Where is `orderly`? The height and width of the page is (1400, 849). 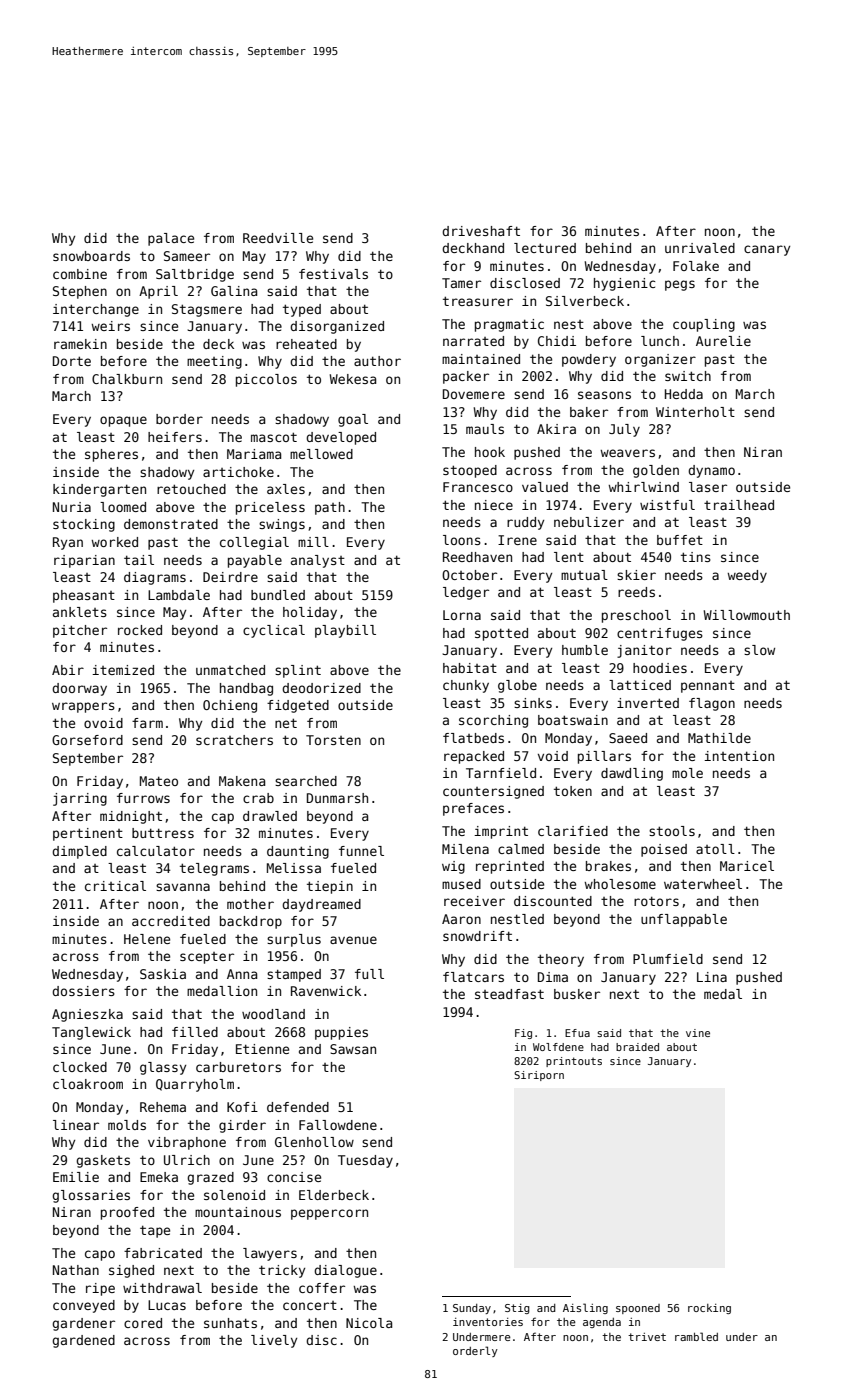
orderly is located at coordinates (475, 1351).
